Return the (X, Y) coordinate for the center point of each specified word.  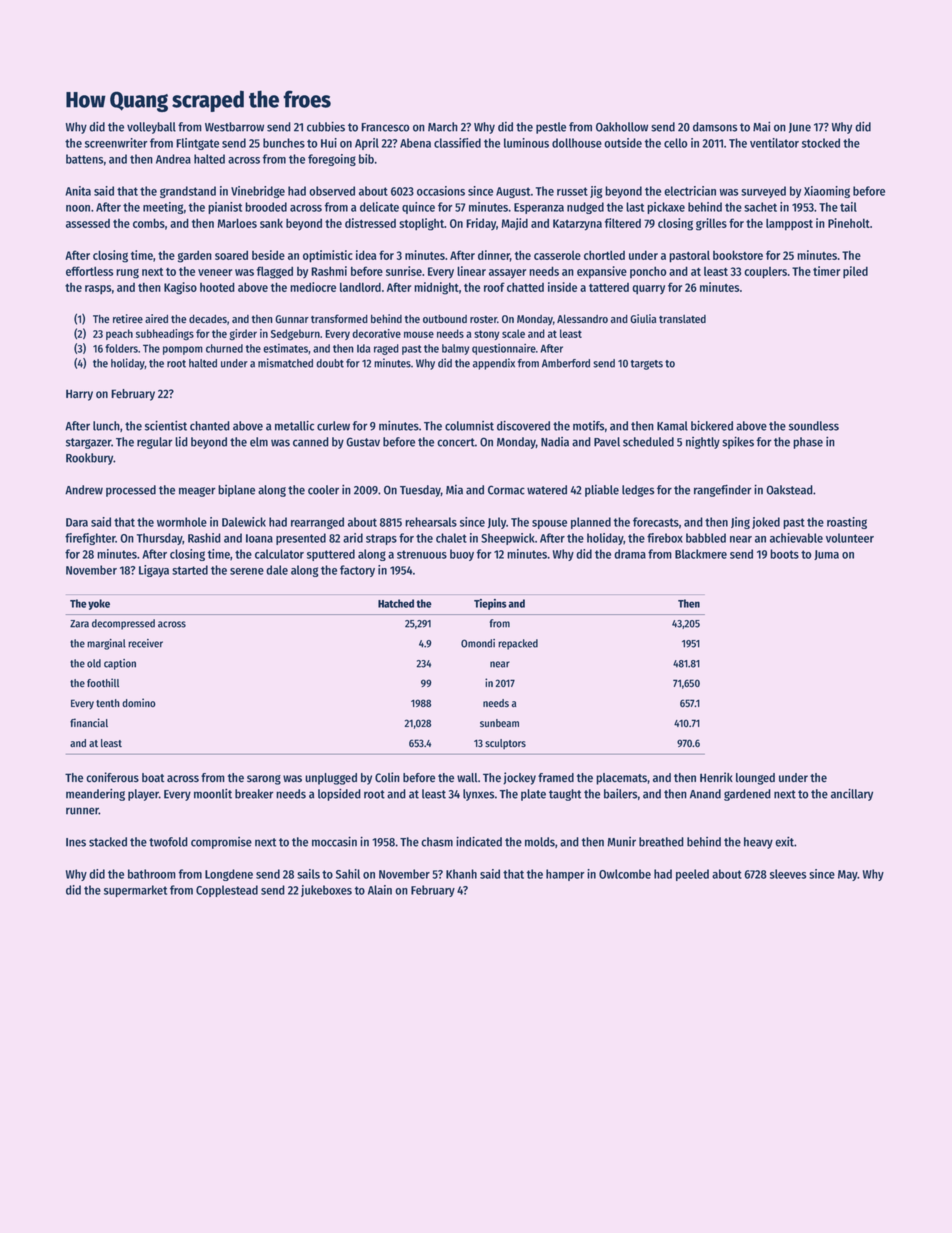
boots (784, 554)
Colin (387, 777)
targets (647, 365)
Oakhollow (622, 127)
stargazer (88, 443)
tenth (108, 703)
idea (366, 255)
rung (127, 273)
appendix (494, 364)
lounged (755, 779)
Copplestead (227, 891)
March (443, 127)
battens (84, 159)
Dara (77, 522)
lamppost (789, 224)
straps (381, 539)
